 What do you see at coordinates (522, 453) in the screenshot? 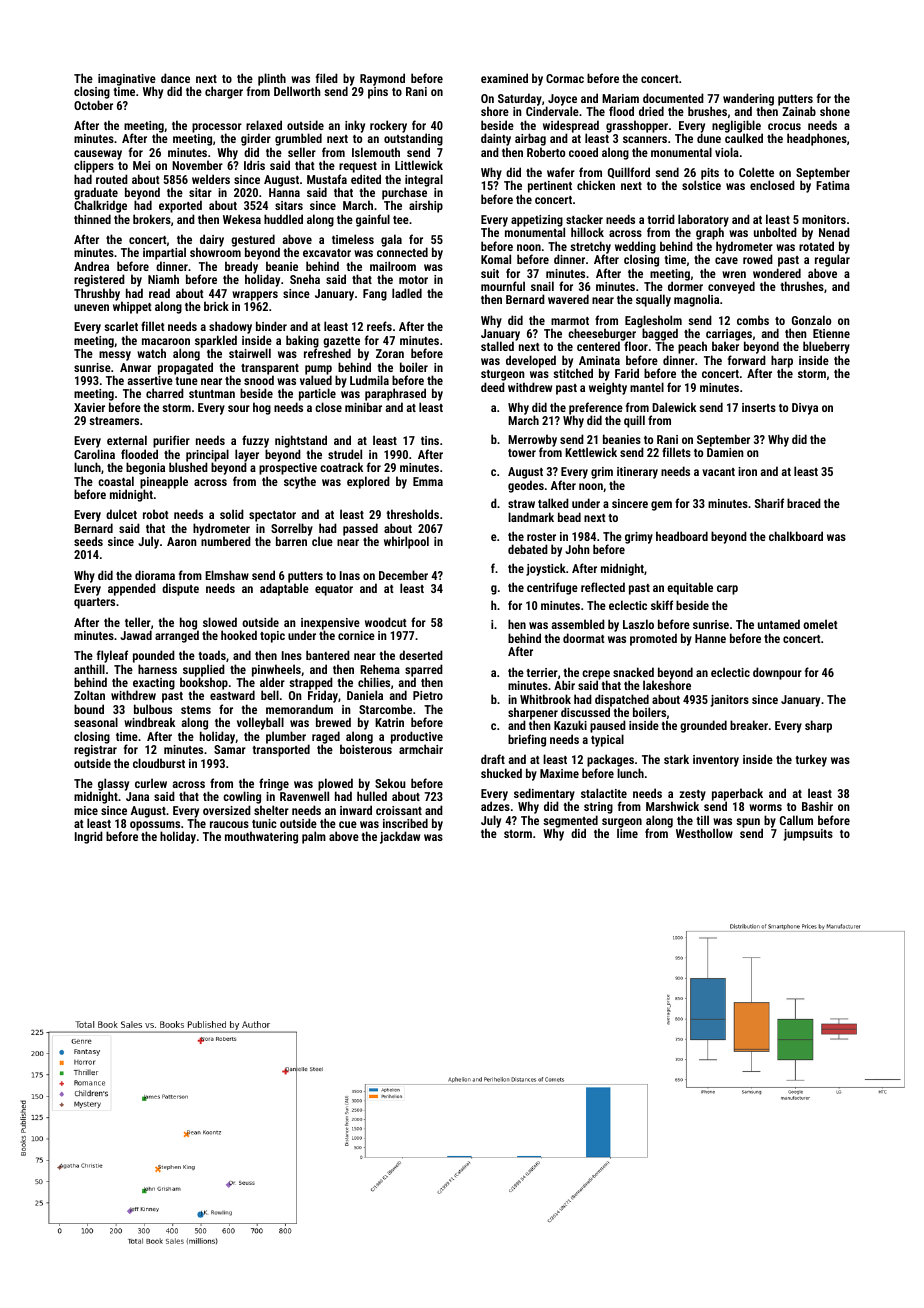
I see `tower` at bounding box center [522, 453].
